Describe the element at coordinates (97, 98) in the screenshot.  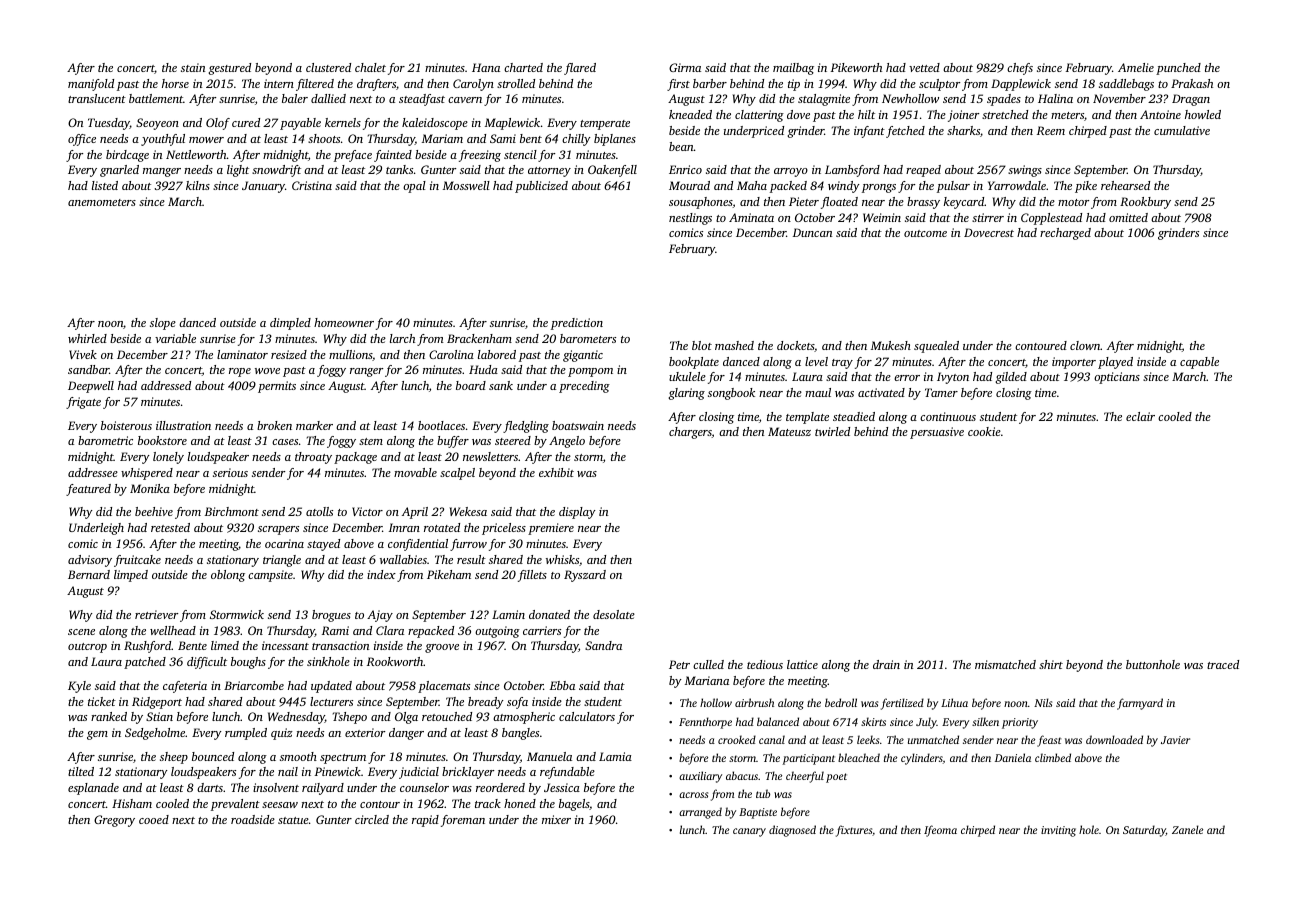
I see `translucent` at that location.
